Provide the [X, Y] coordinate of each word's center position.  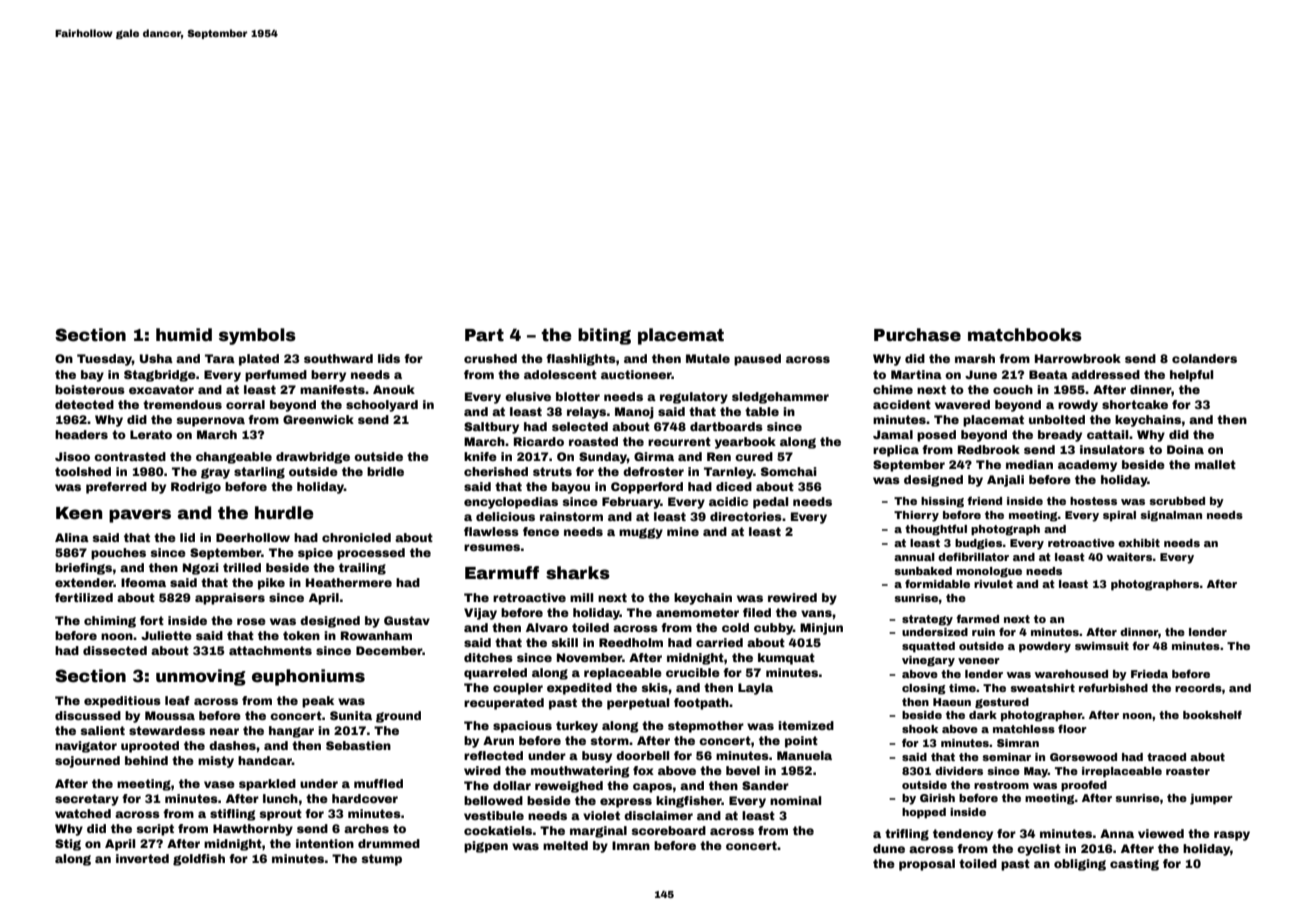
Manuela [804, 755]
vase [219, 784]
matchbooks [1025, 335]
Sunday [603, 458]
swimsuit [1102, 646]
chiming [110, 622]
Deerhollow [253, 537]
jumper [1211, 799]
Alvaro [547, 627]
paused [757, 360]
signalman [1171, 516]
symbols [257, 336]
